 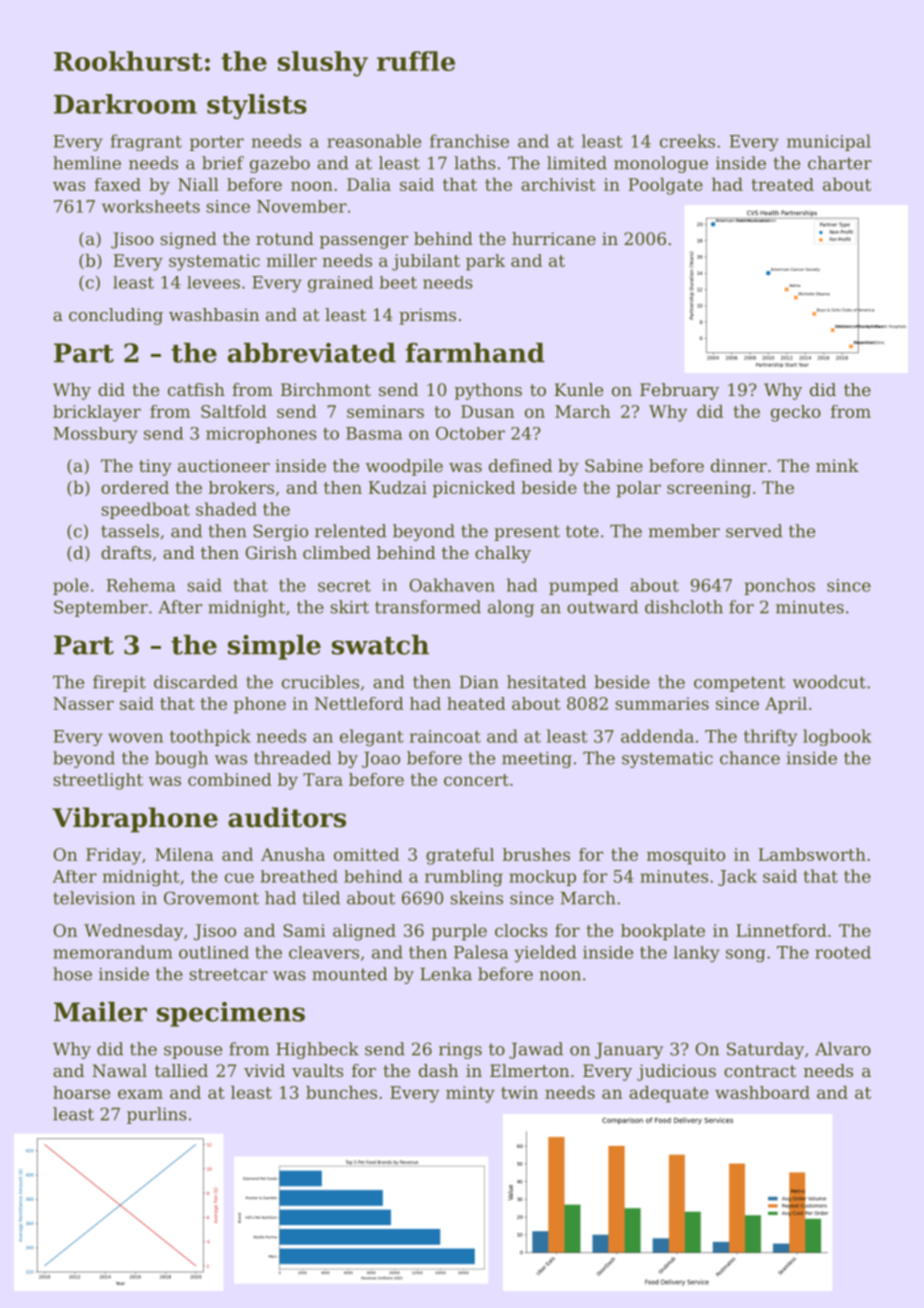 I want to click on Dusan, so click(x=487, y=411).
